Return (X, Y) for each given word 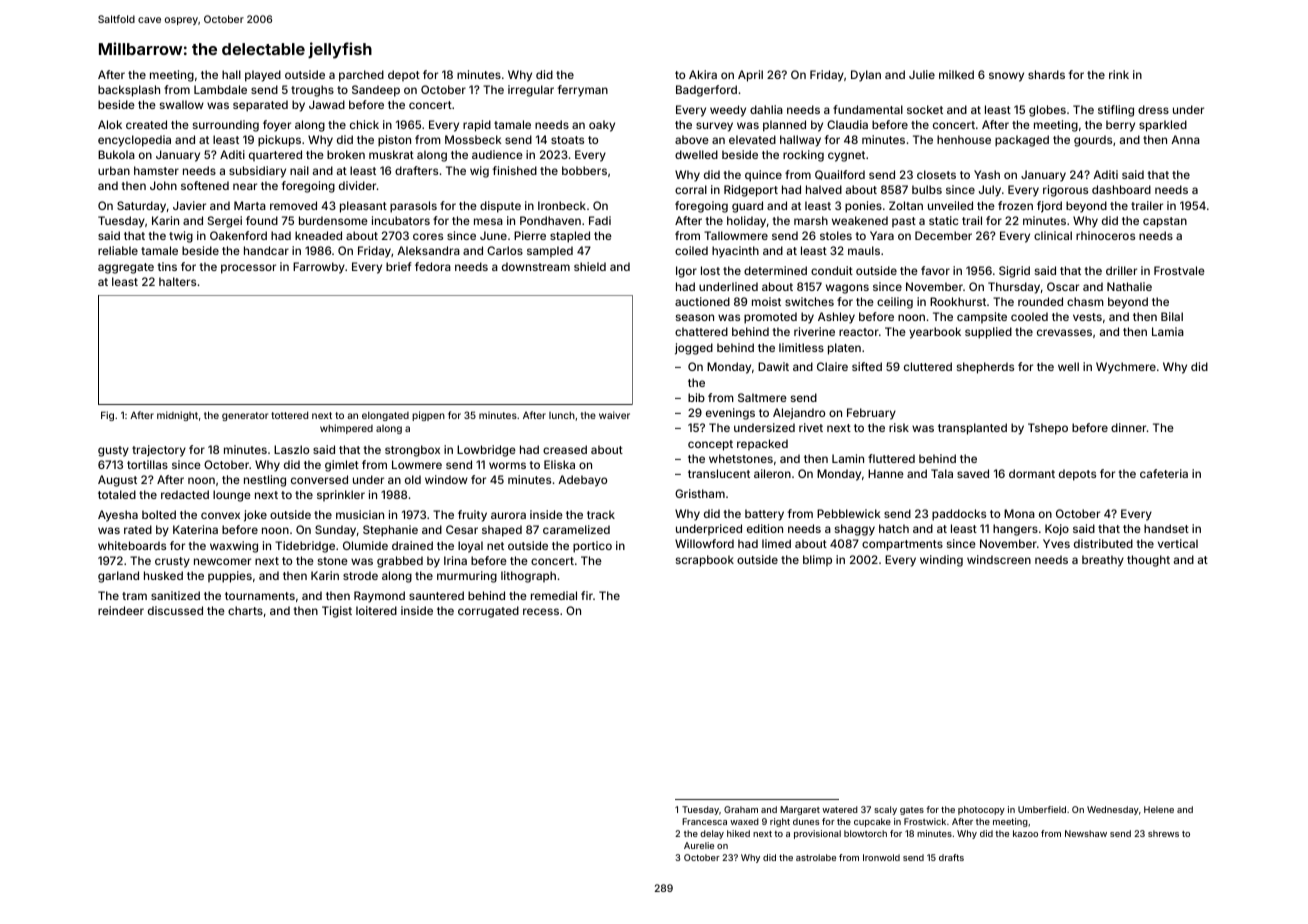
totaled (117, 494)
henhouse (964, 139)
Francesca (704, 821)
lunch (562, 415)
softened (205, 185)
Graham (741, 809)
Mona (1019, 513)
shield (590, 266)
